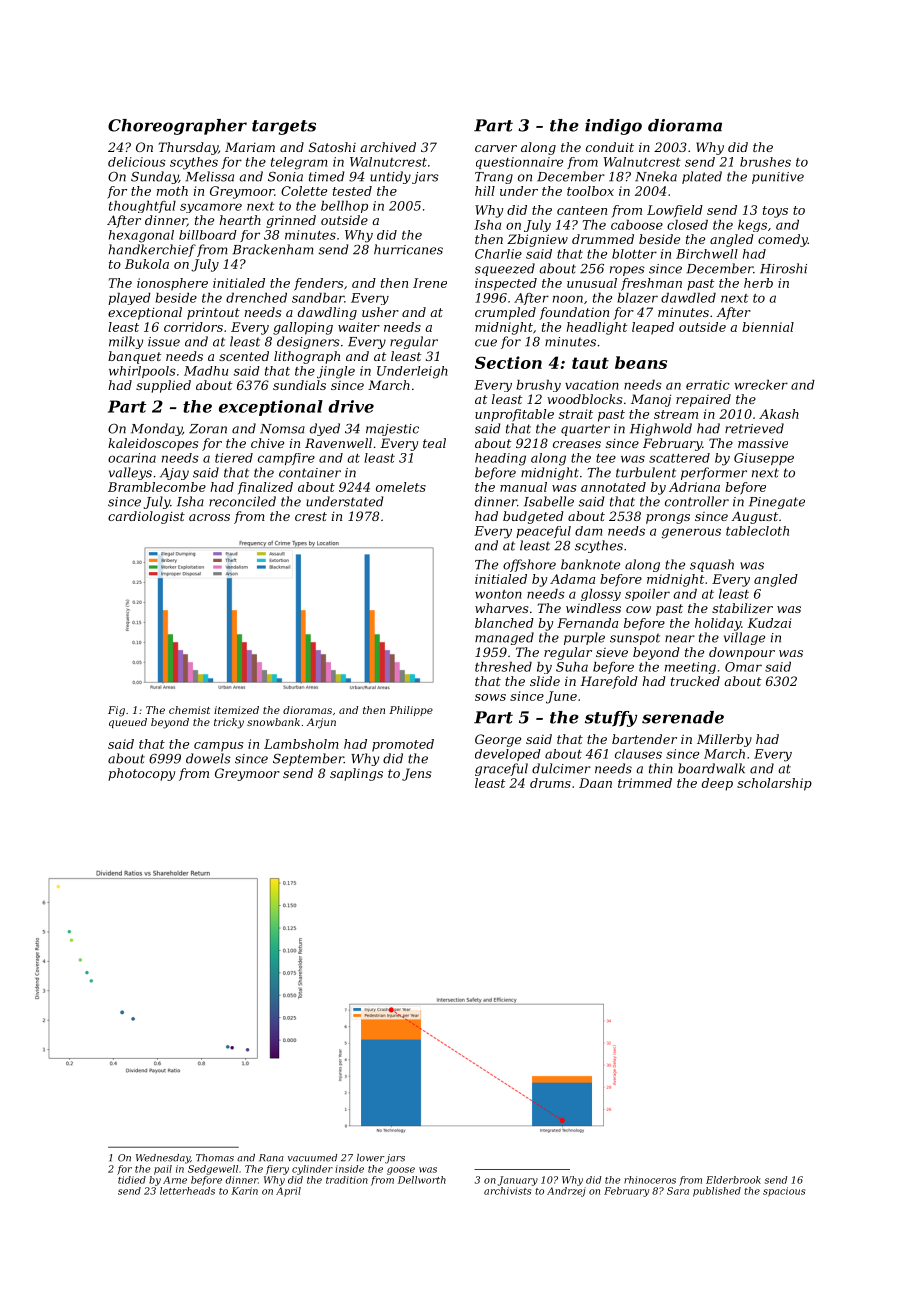 The width and height of the page is (924, 1308). I want to click on carver, so click(496, 148).
